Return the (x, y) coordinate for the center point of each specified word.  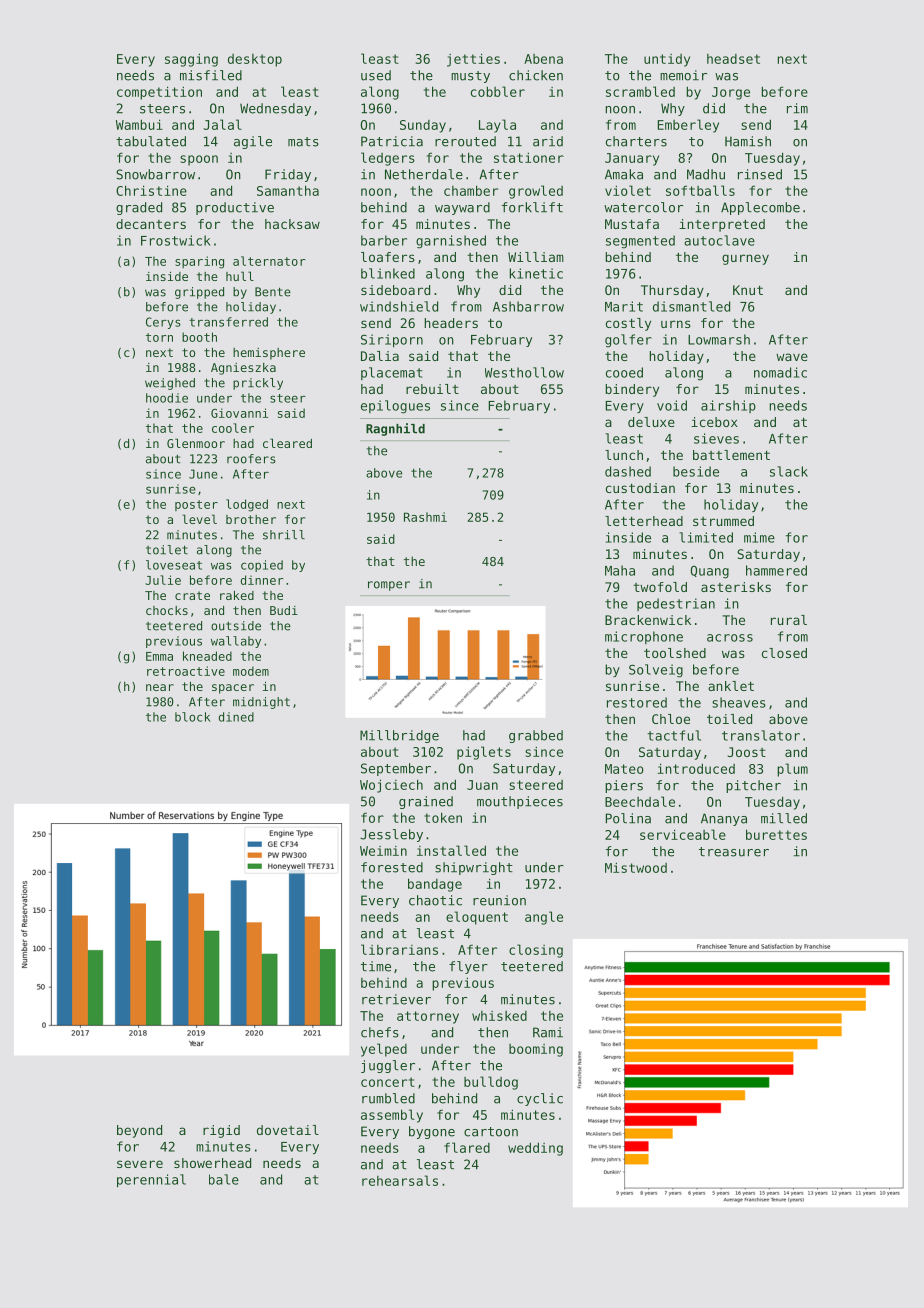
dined (236, 717)
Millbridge (399, 736)
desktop (255, 60)
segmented (640, 242)
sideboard (395, 290)
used (376, 75)
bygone (432, 1132)
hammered (776, 570)
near (160, 687)
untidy (667, 60)
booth (199, 337)
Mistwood (636, 867)
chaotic (435, 900)
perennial (151, 1181)
